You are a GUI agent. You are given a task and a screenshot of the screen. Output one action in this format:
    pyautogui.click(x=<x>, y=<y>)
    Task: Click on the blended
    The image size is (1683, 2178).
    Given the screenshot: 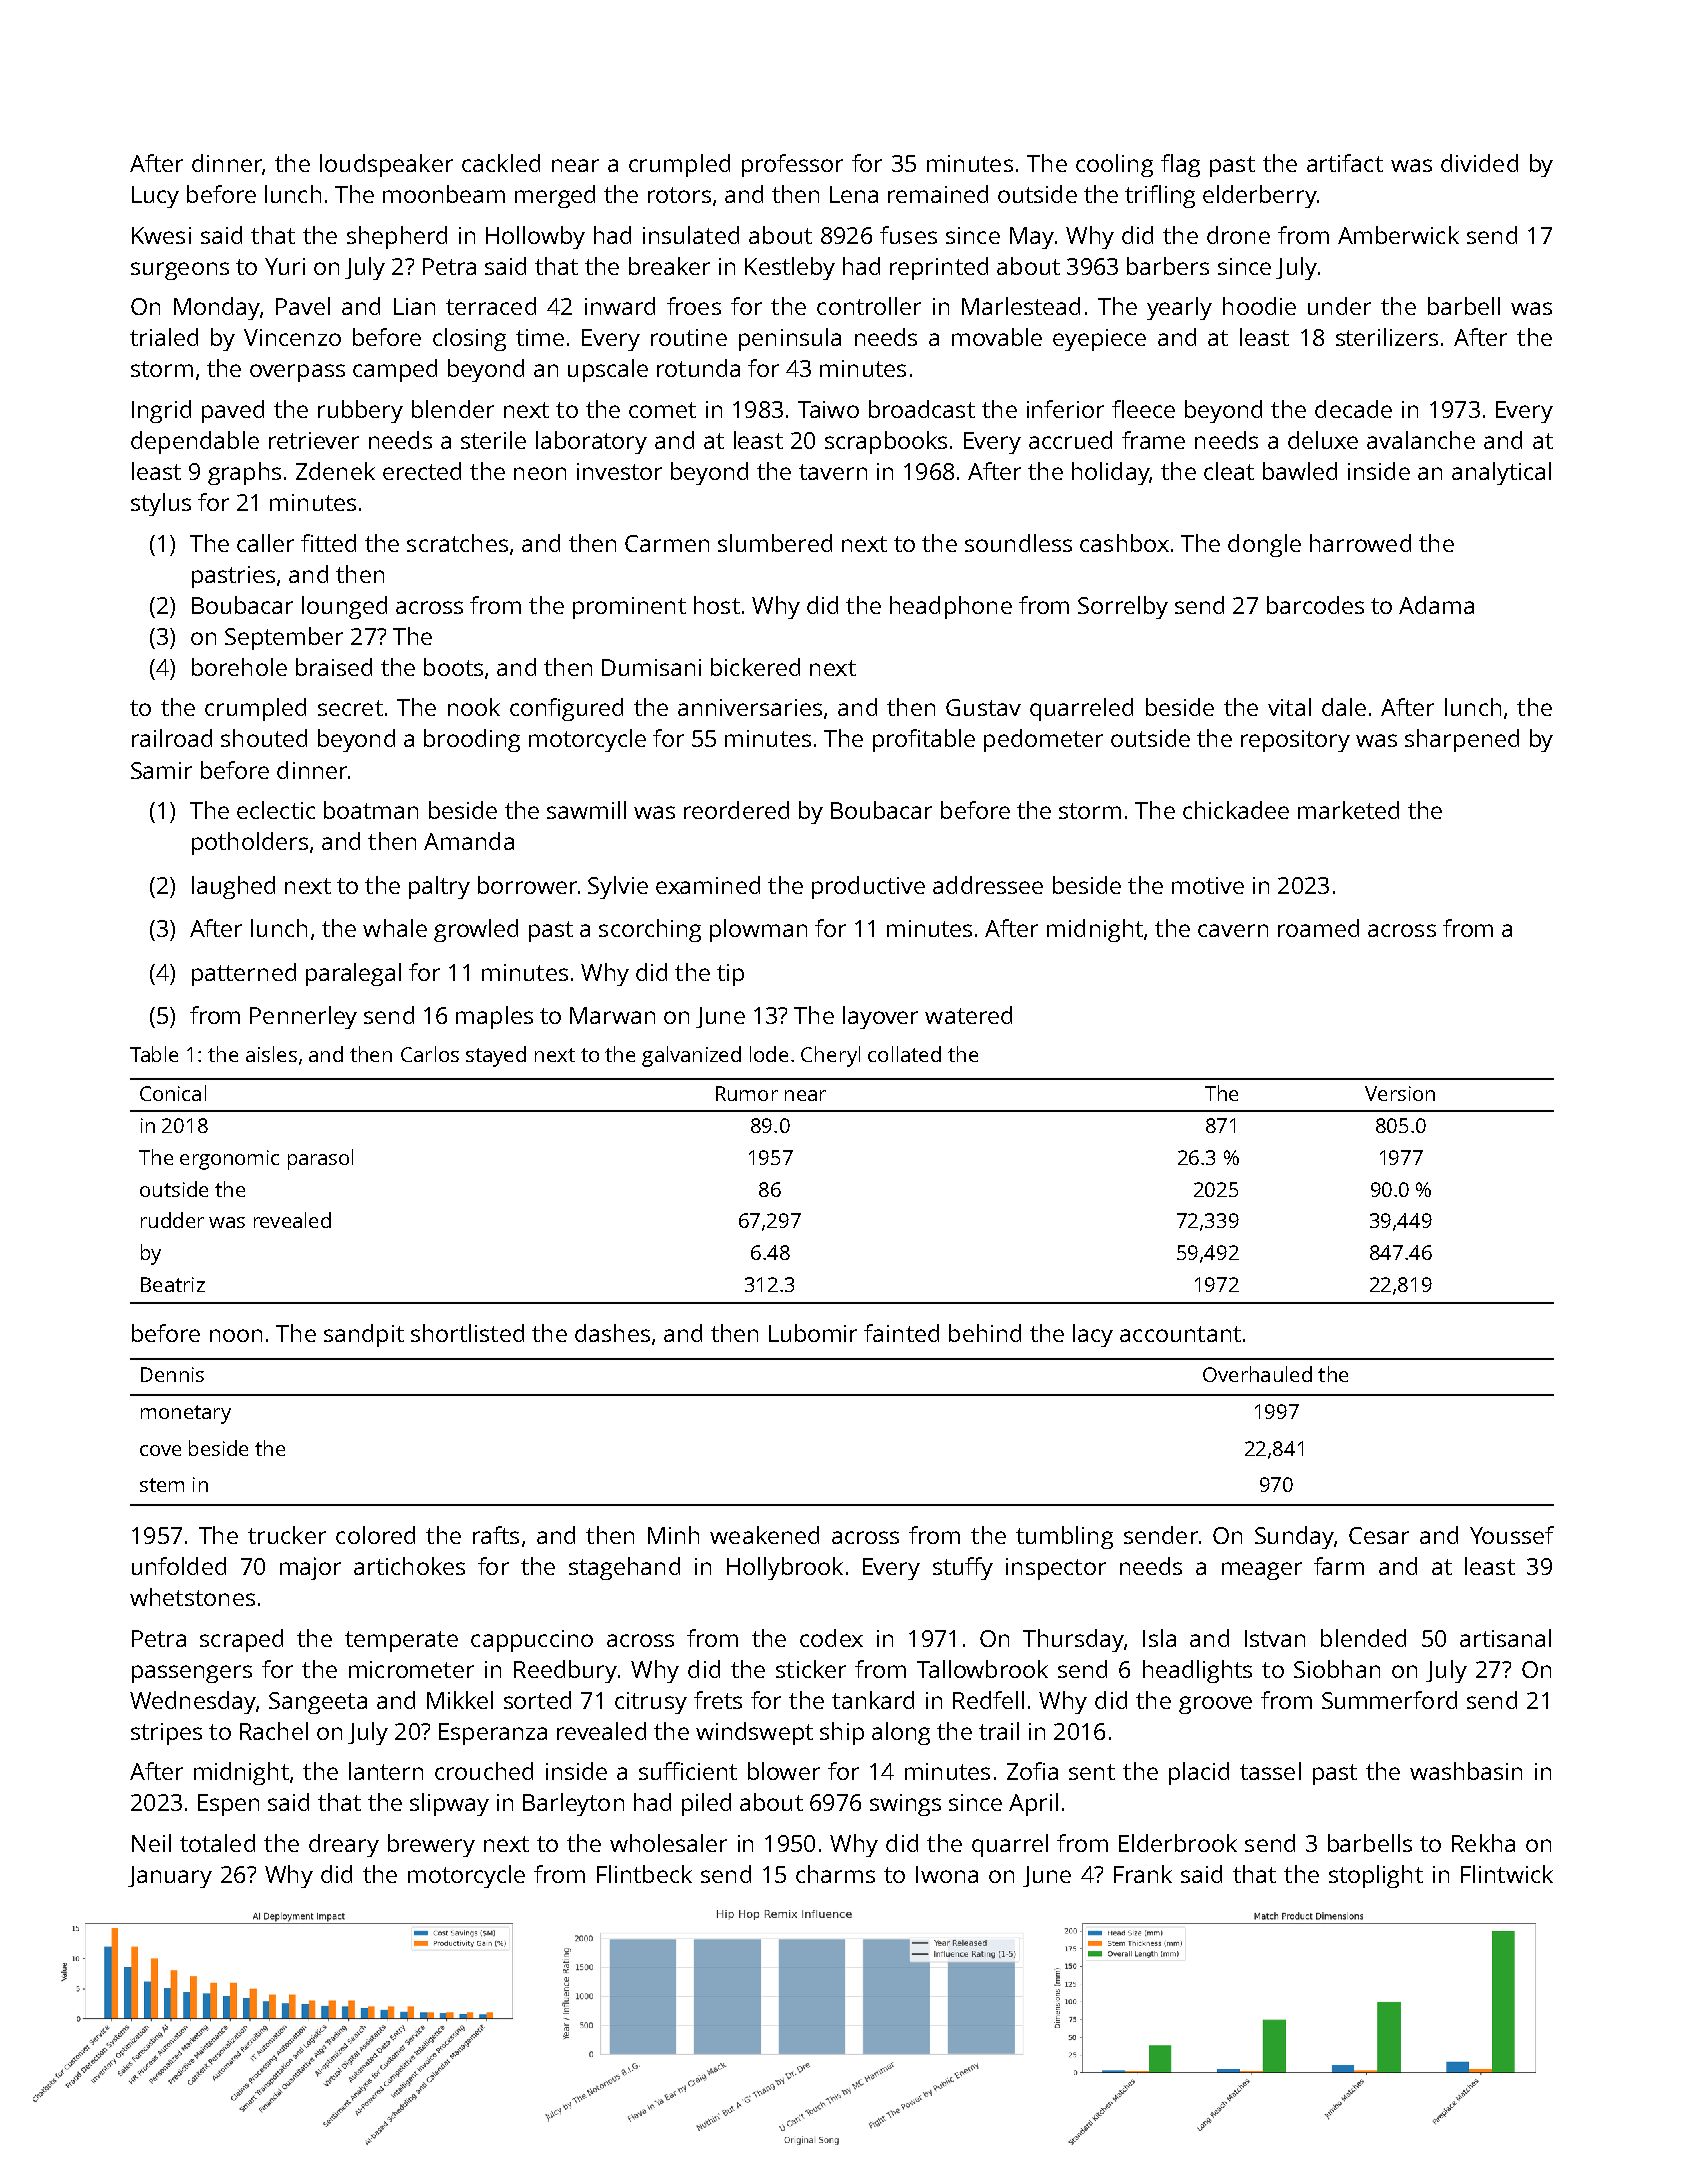 What is the action you would take?
    pyautogui.click(x=1363, y=1638)
